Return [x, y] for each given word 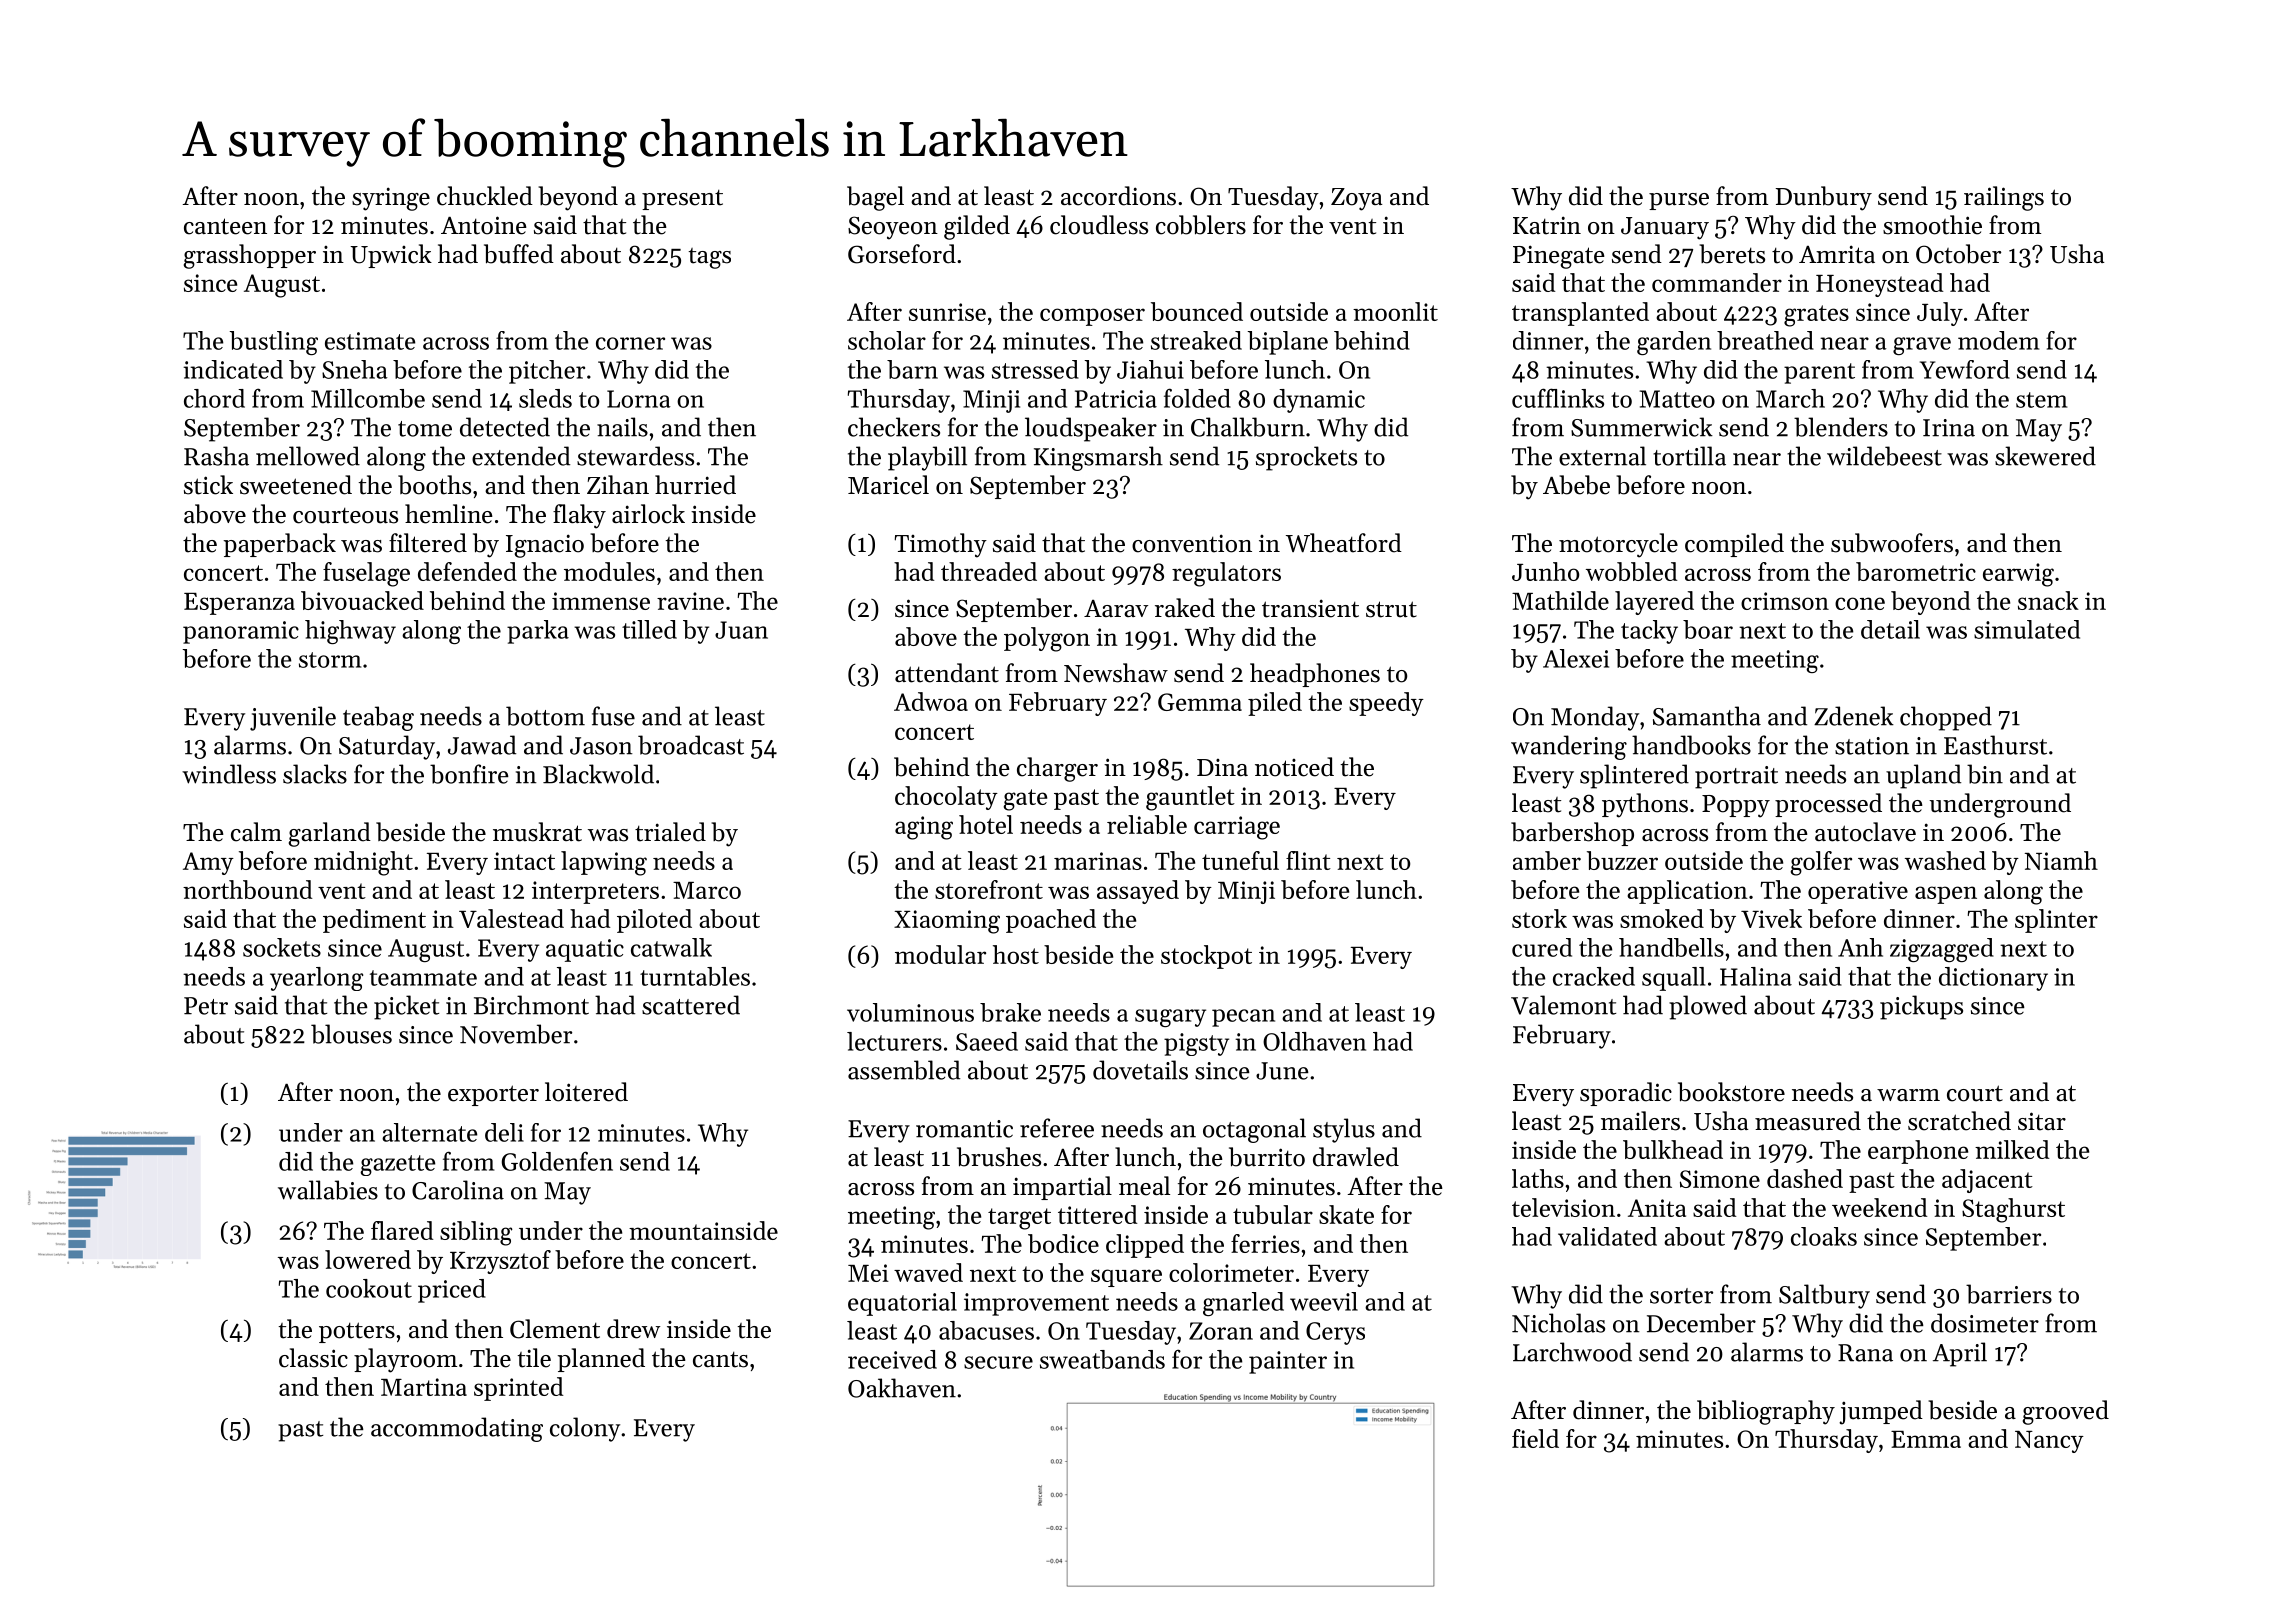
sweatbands [1102, 1359]
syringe [391, 199]
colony [585, 1429]
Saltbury [1824, 1296]
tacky [1649, 632]
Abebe [1576, 485]
